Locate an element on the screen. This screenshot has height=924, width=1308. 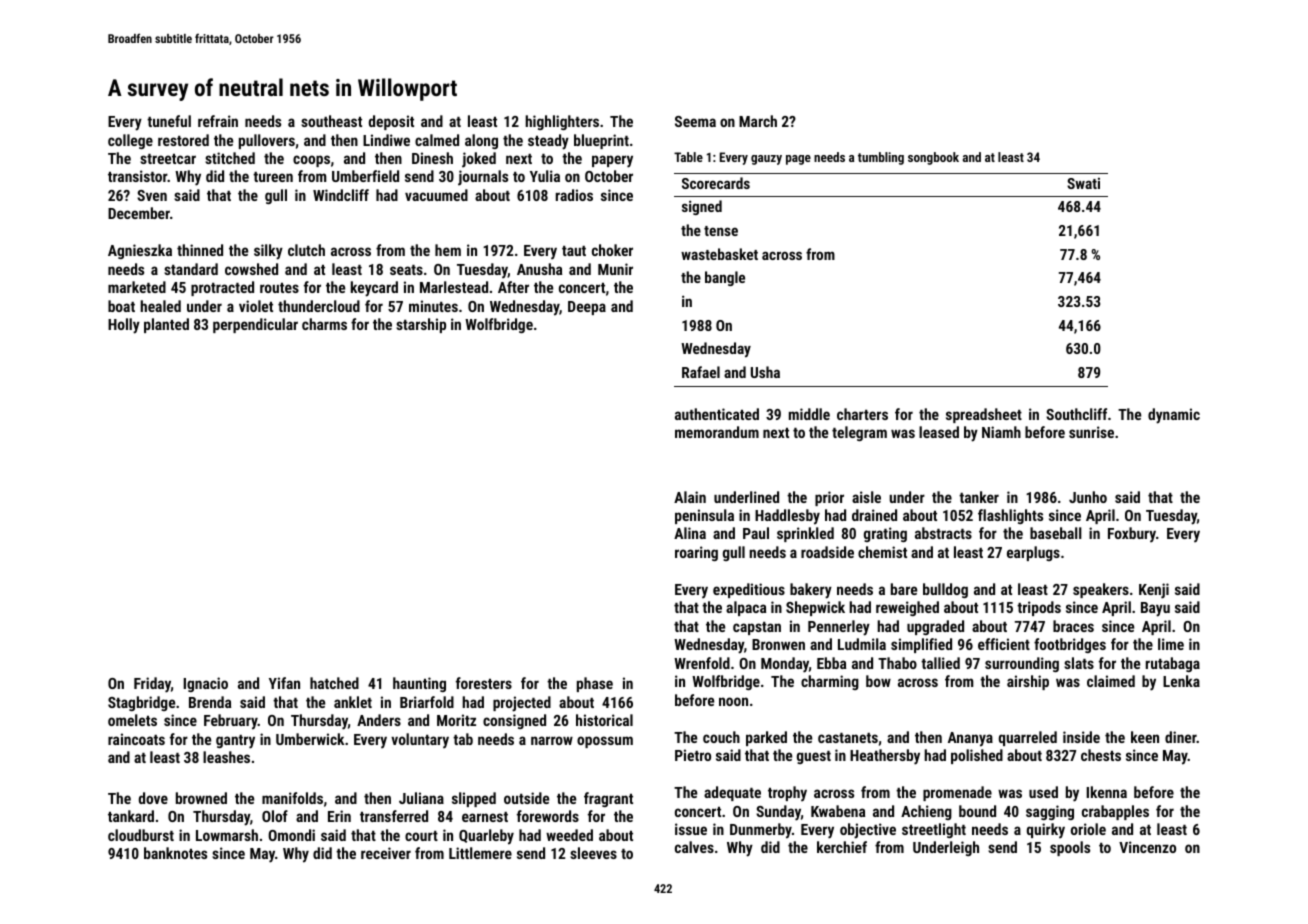
Pennerley is located at coordinates (839, 628).
